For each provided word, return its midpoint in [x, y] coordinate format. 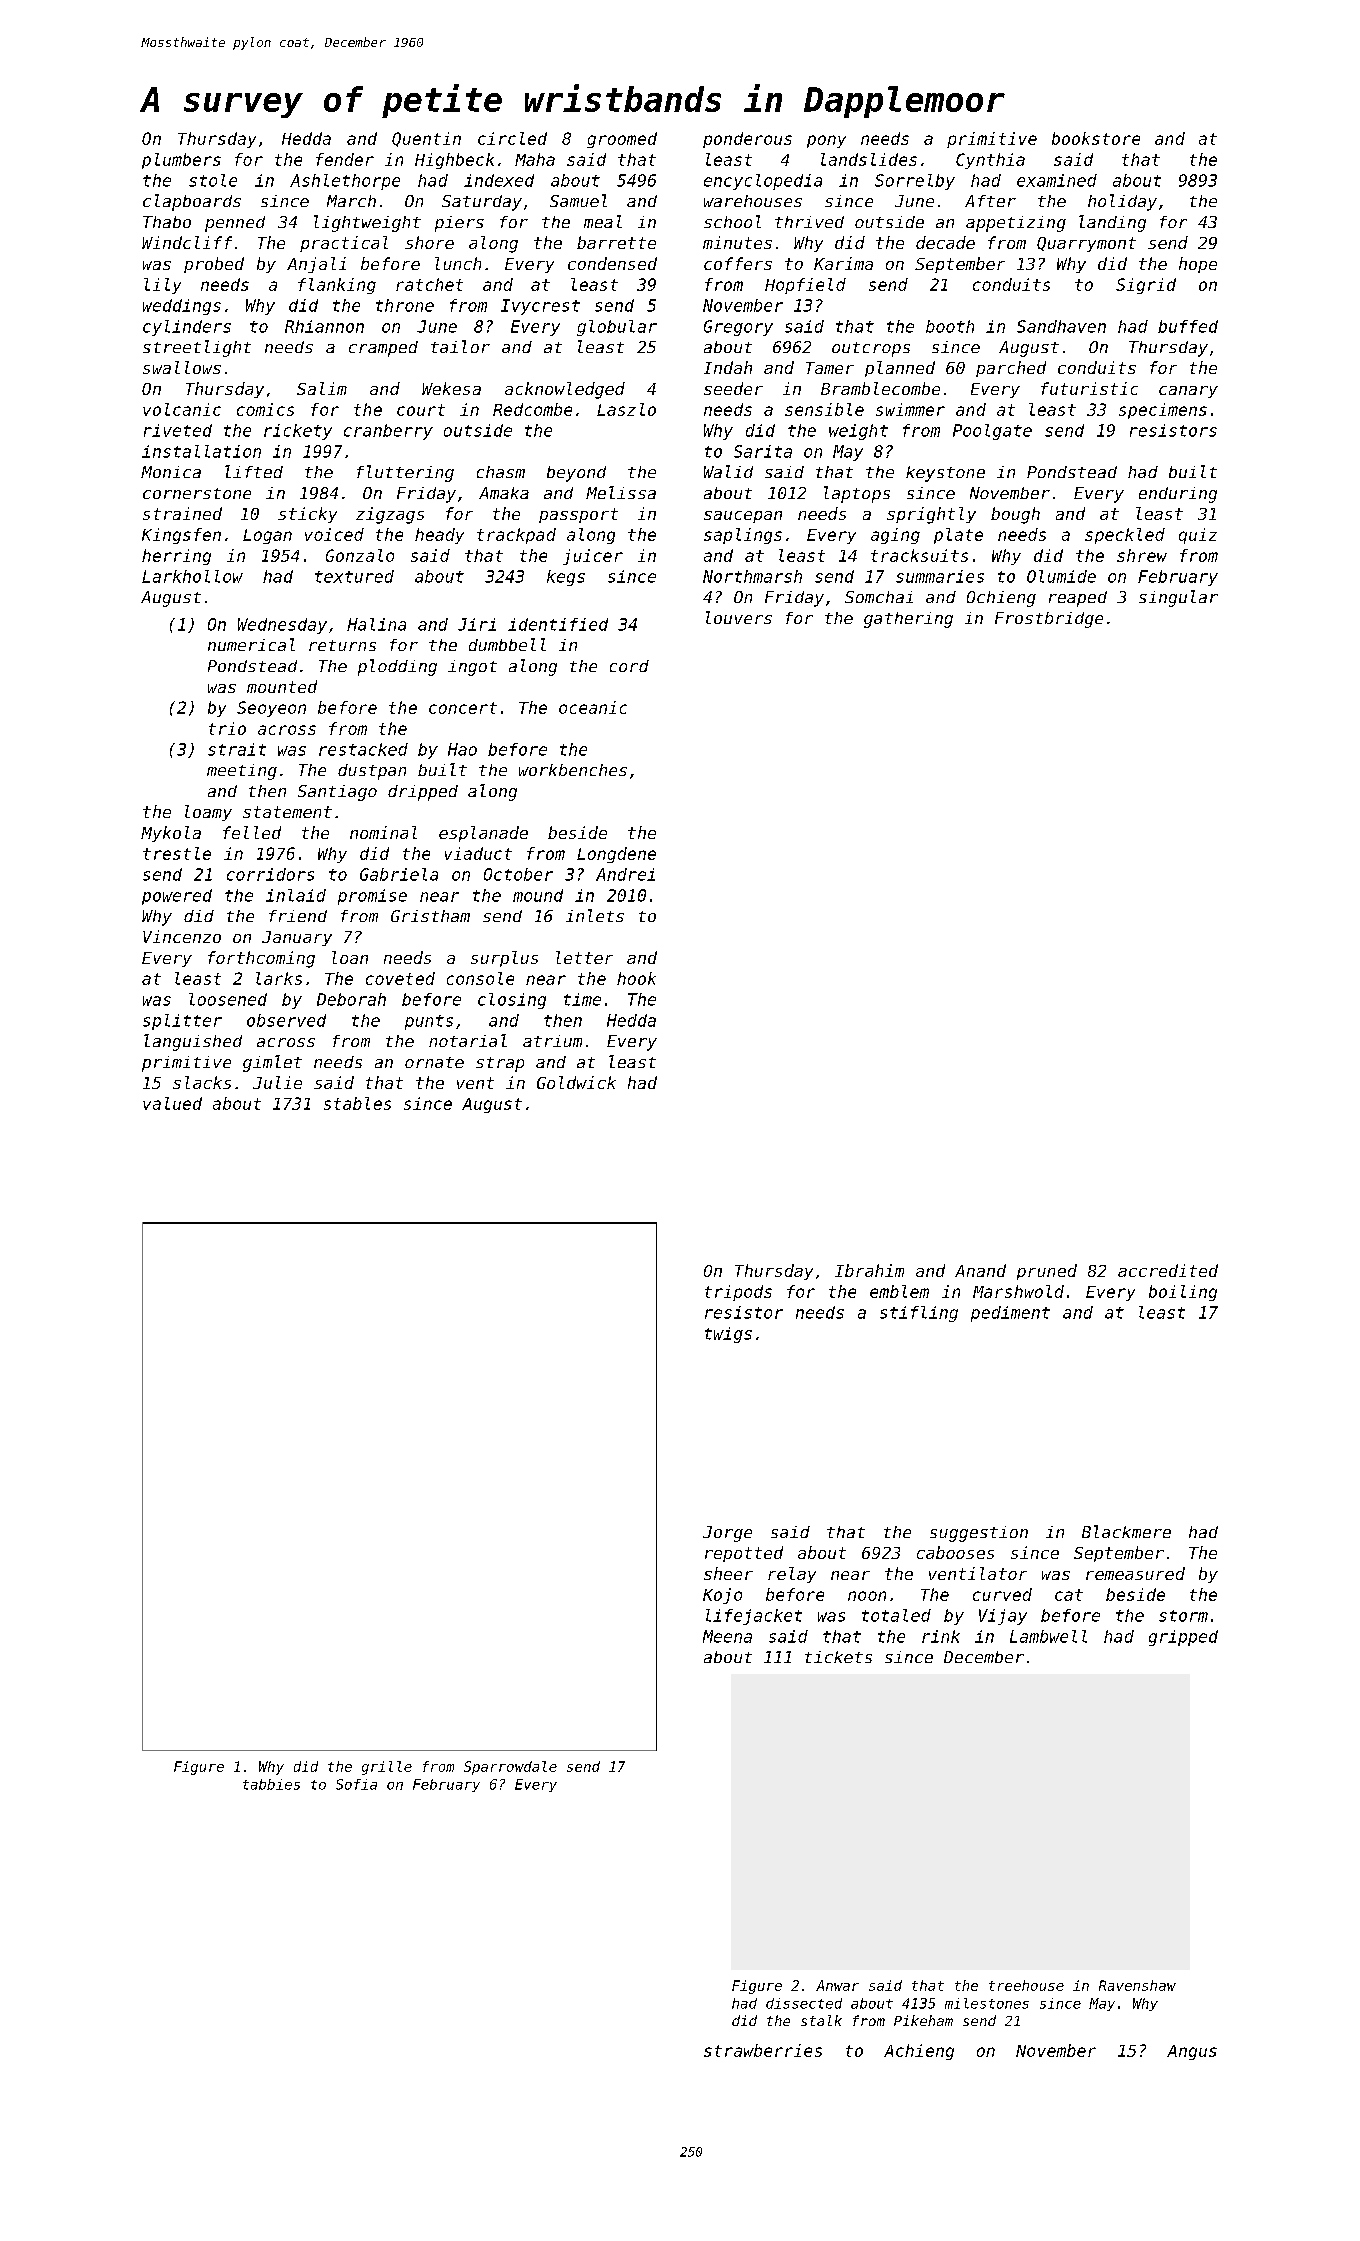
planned [900, 369]
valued [172, 1103]
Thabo [167, 222]
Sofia [356, 1784]
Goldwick [576, 1082]
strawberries [763, 2050]
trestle [177, 853]
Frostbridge [1049, 620]
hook [636, 978]
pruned [1047, 1272]
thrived [809, 222]
